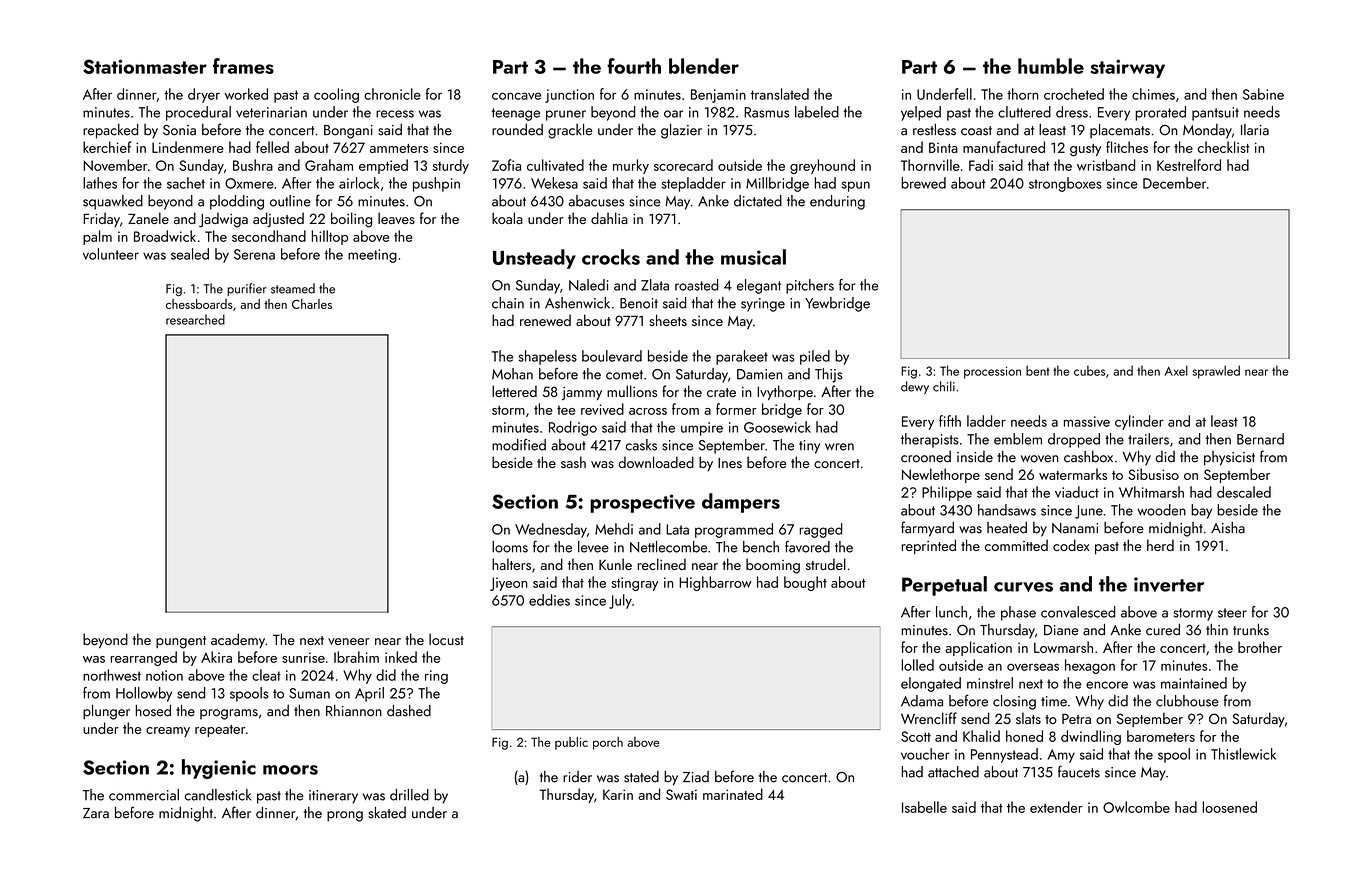  Describe the element at coordinates (924, 807) in the screenshot. I see `Isabelle` at that location.
